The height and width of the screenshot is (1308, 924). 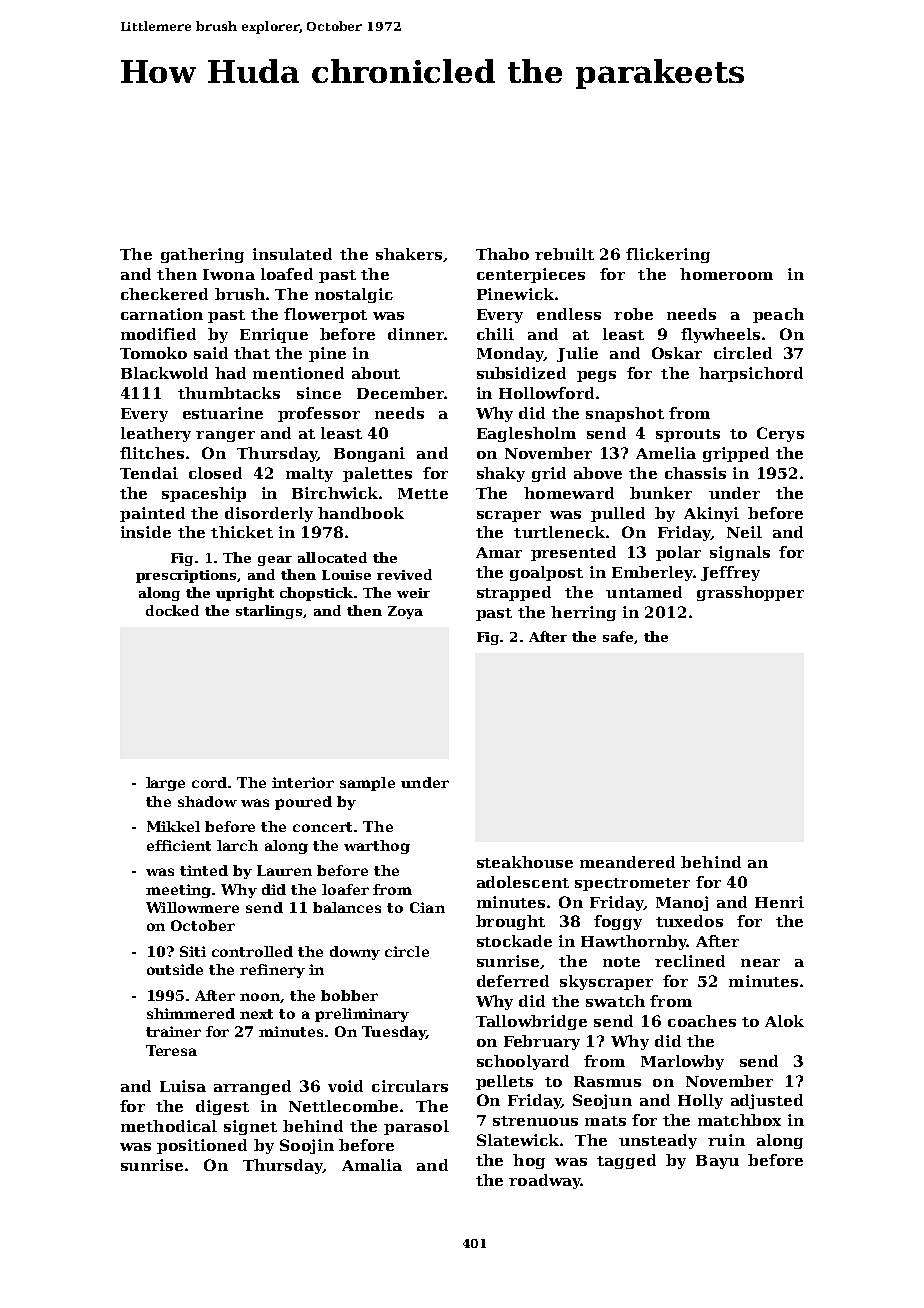 I want to click on arranged, so click(x=252, y=1087).
